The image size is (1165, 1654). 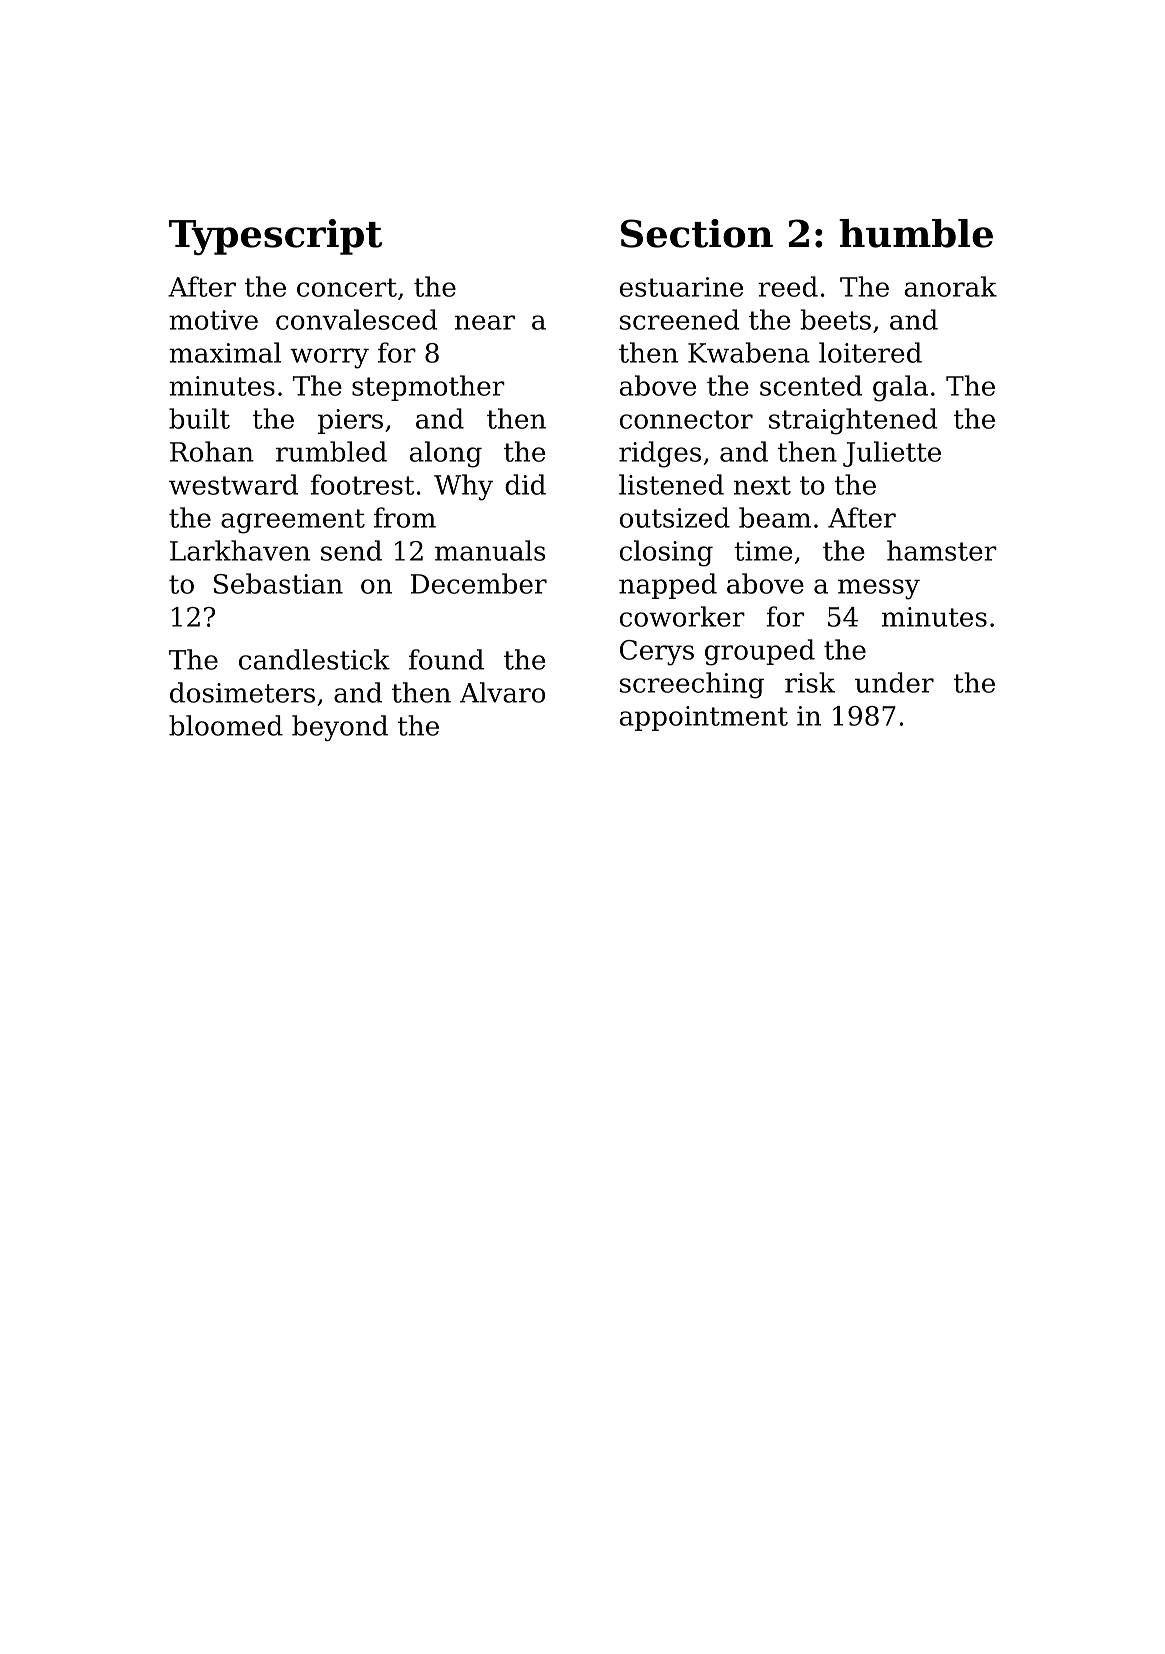 I want to click on Sebastian, so click(x=278, y=583).
